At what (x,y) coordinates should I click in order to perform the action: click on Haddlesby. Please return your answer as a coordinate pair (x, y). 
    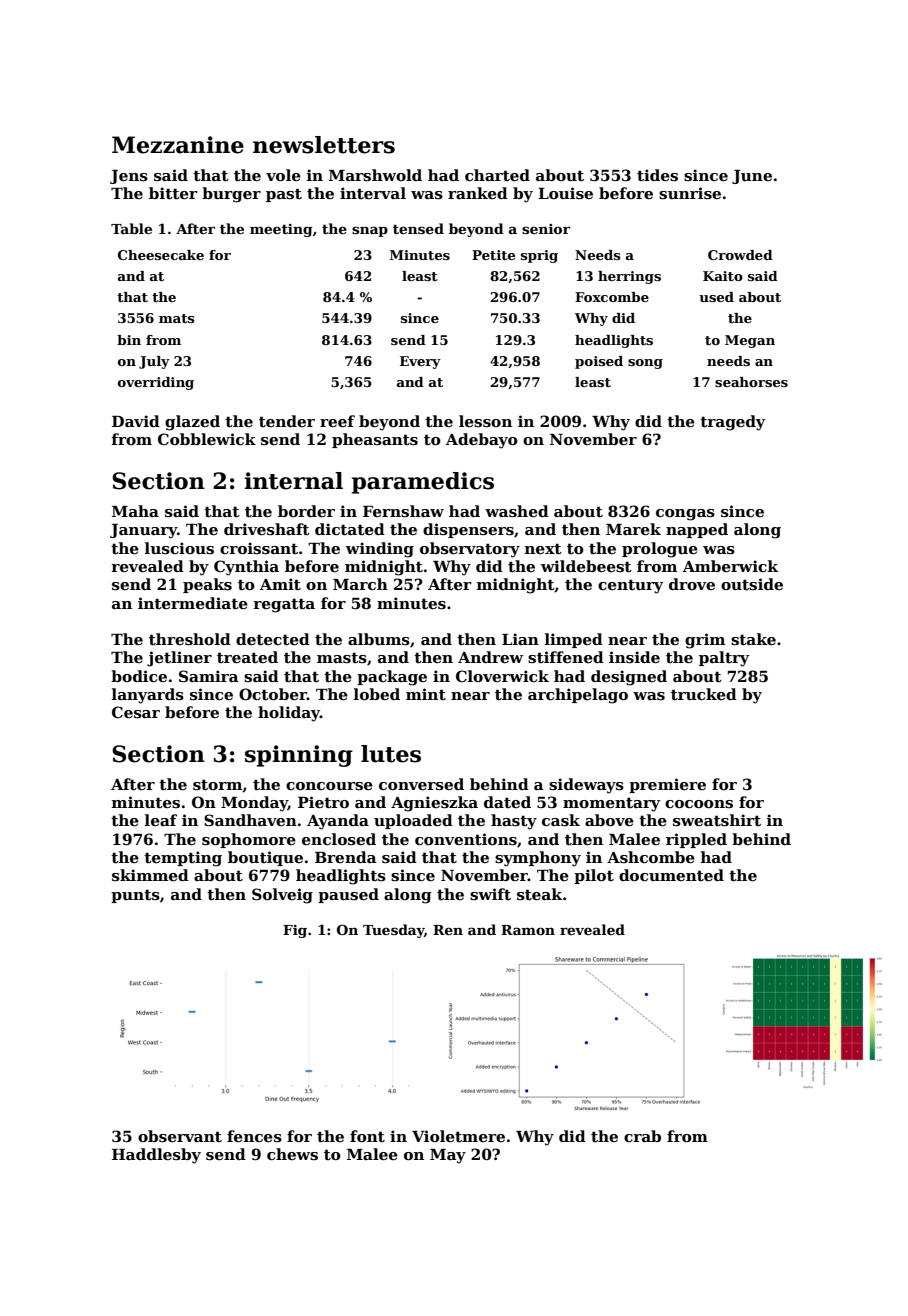
    Looking at the image, I should click on (156, 1156).
